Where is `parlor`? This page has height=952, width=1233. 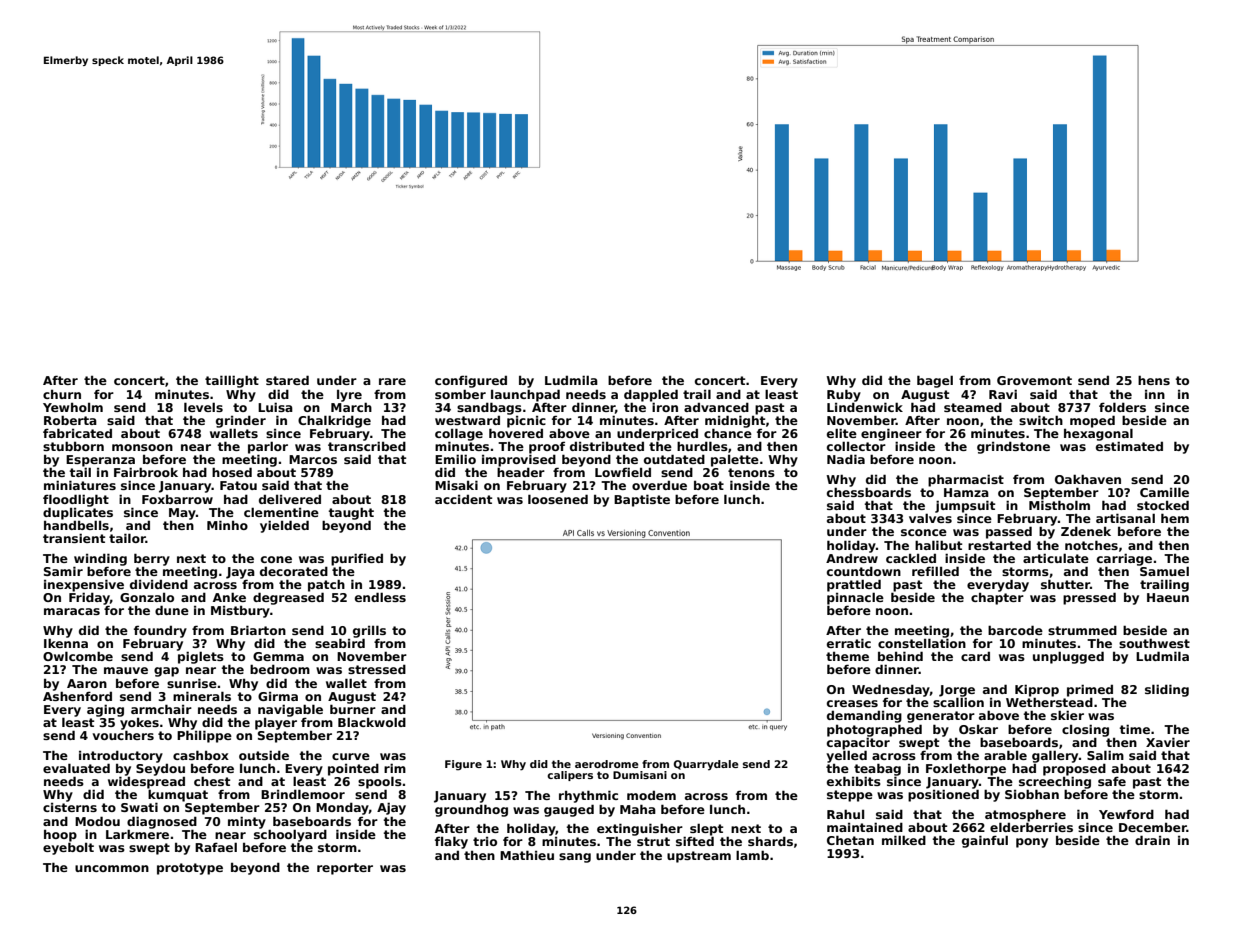 parlor is located at coordinates (268, 447).
